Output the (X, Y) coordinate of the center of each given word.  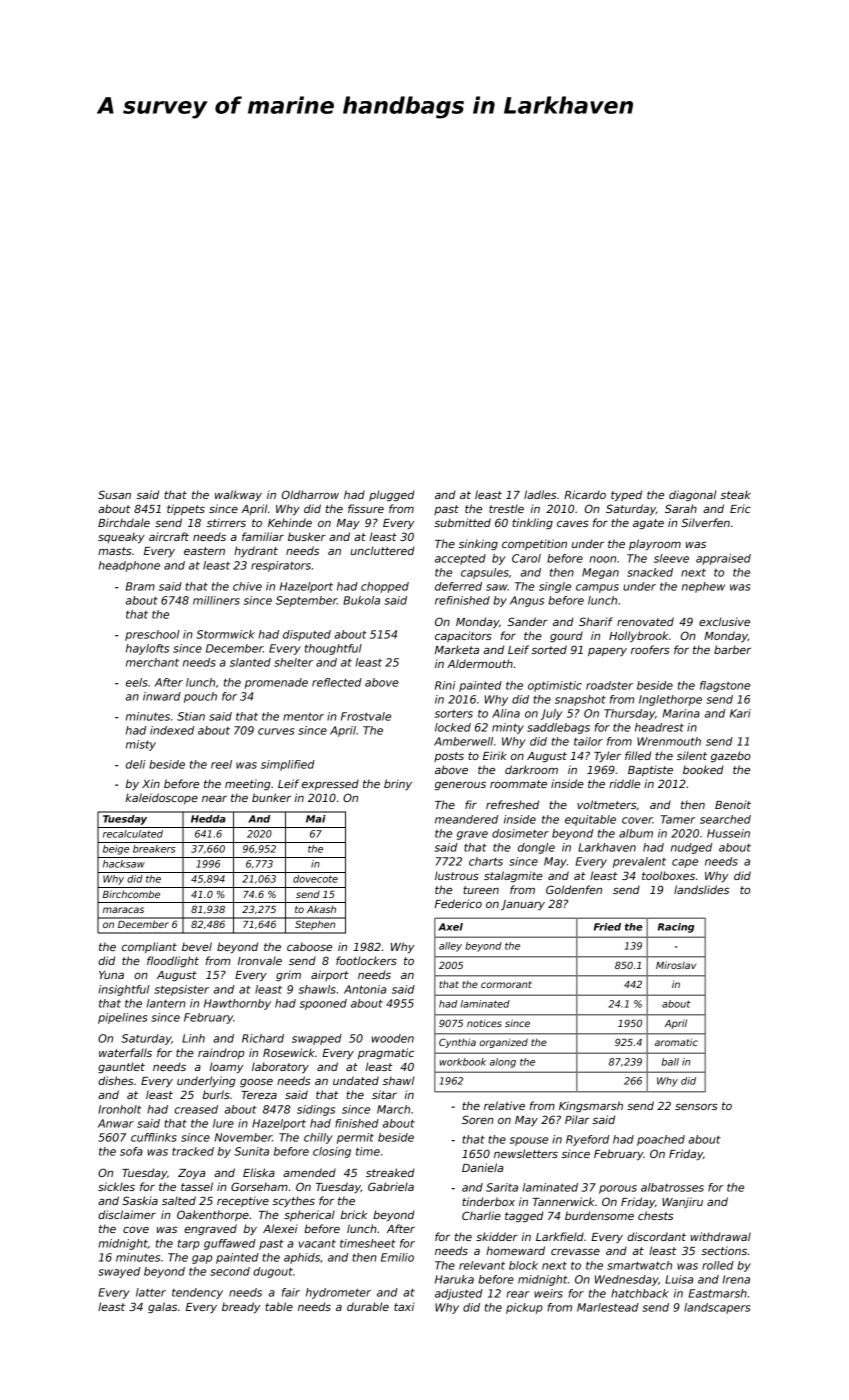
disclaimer (127, 1214)
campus (597, 588)
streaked (390, 1172)
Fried (607, 927)
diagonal (692, 496)
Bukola (361, 600)
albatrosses (672, 1187)
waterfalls (125, 1052)
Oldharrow (310, 494)
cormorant (506, 984)
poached (661, 1140)
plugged (391, 496)
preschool (152, 635)
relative (504, 1105)
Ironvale (260, 960)
